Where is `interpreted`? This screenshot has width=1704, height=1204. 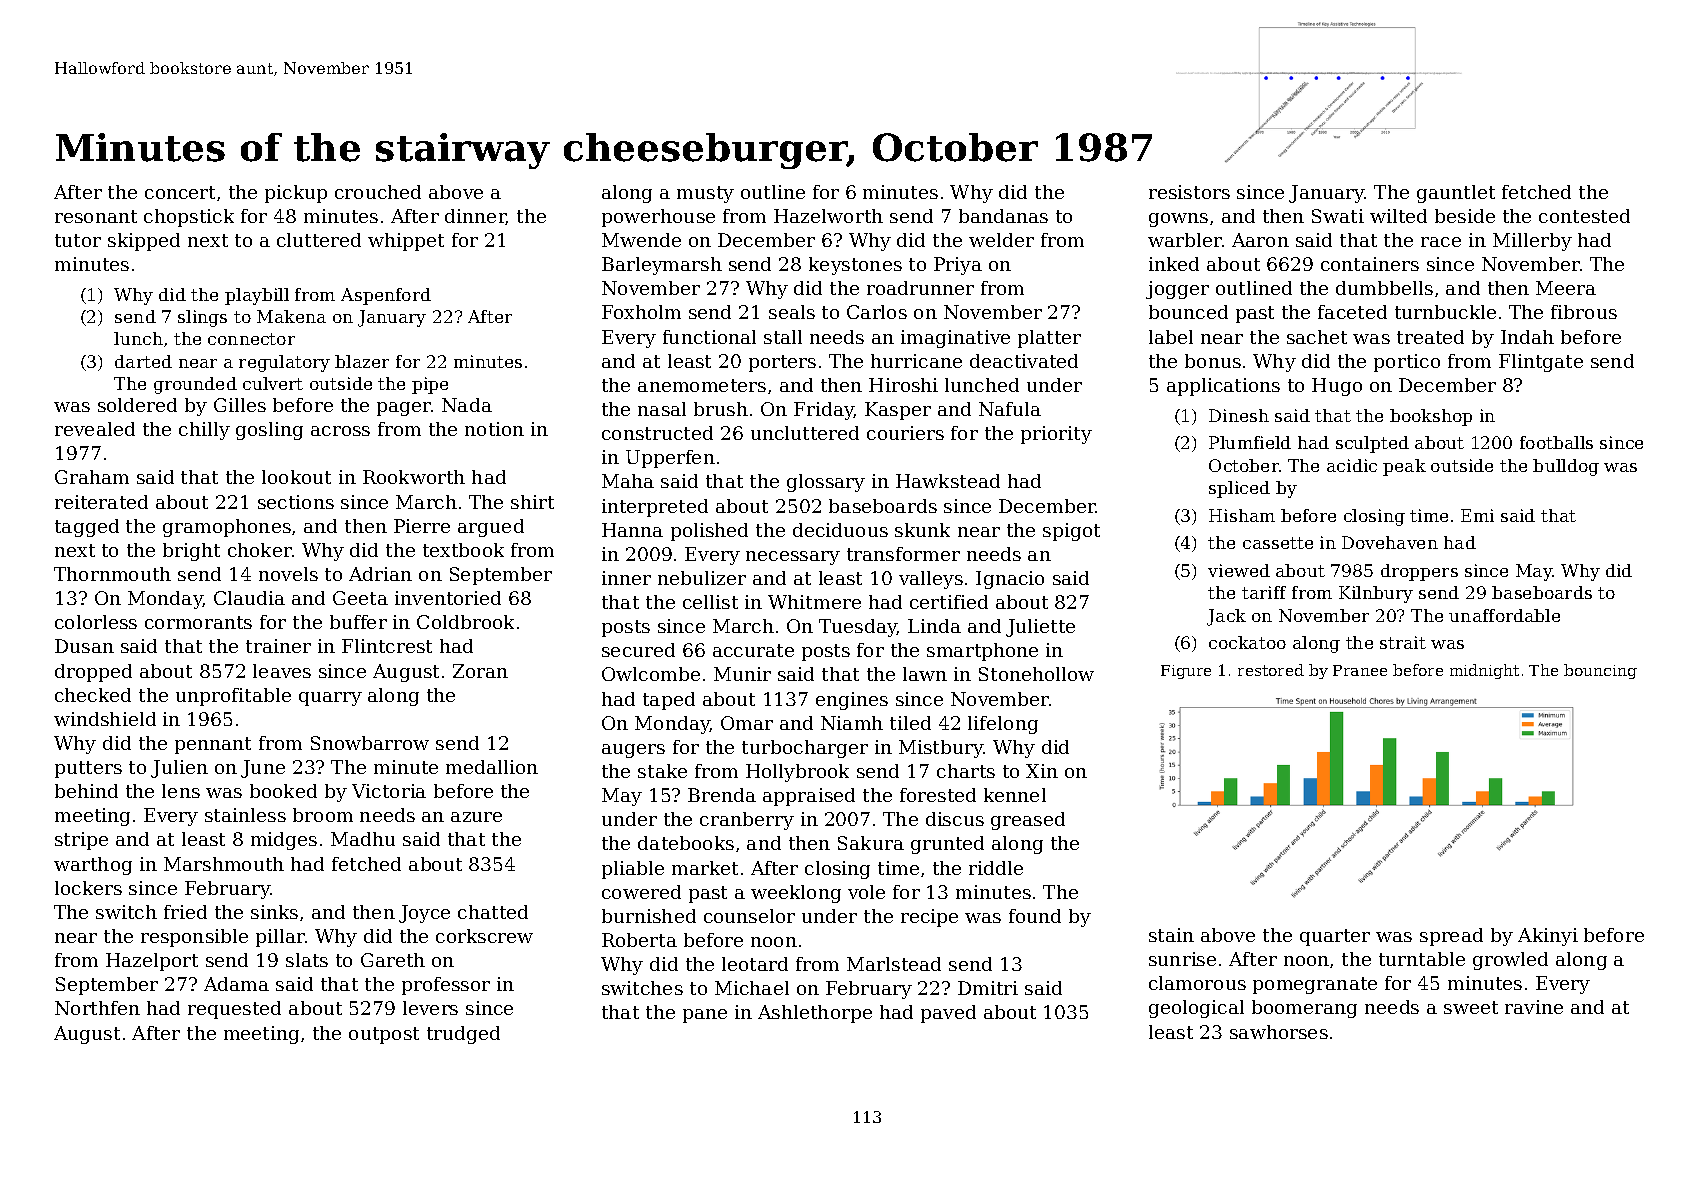 interpreted is located at coordinates (655, 508).
